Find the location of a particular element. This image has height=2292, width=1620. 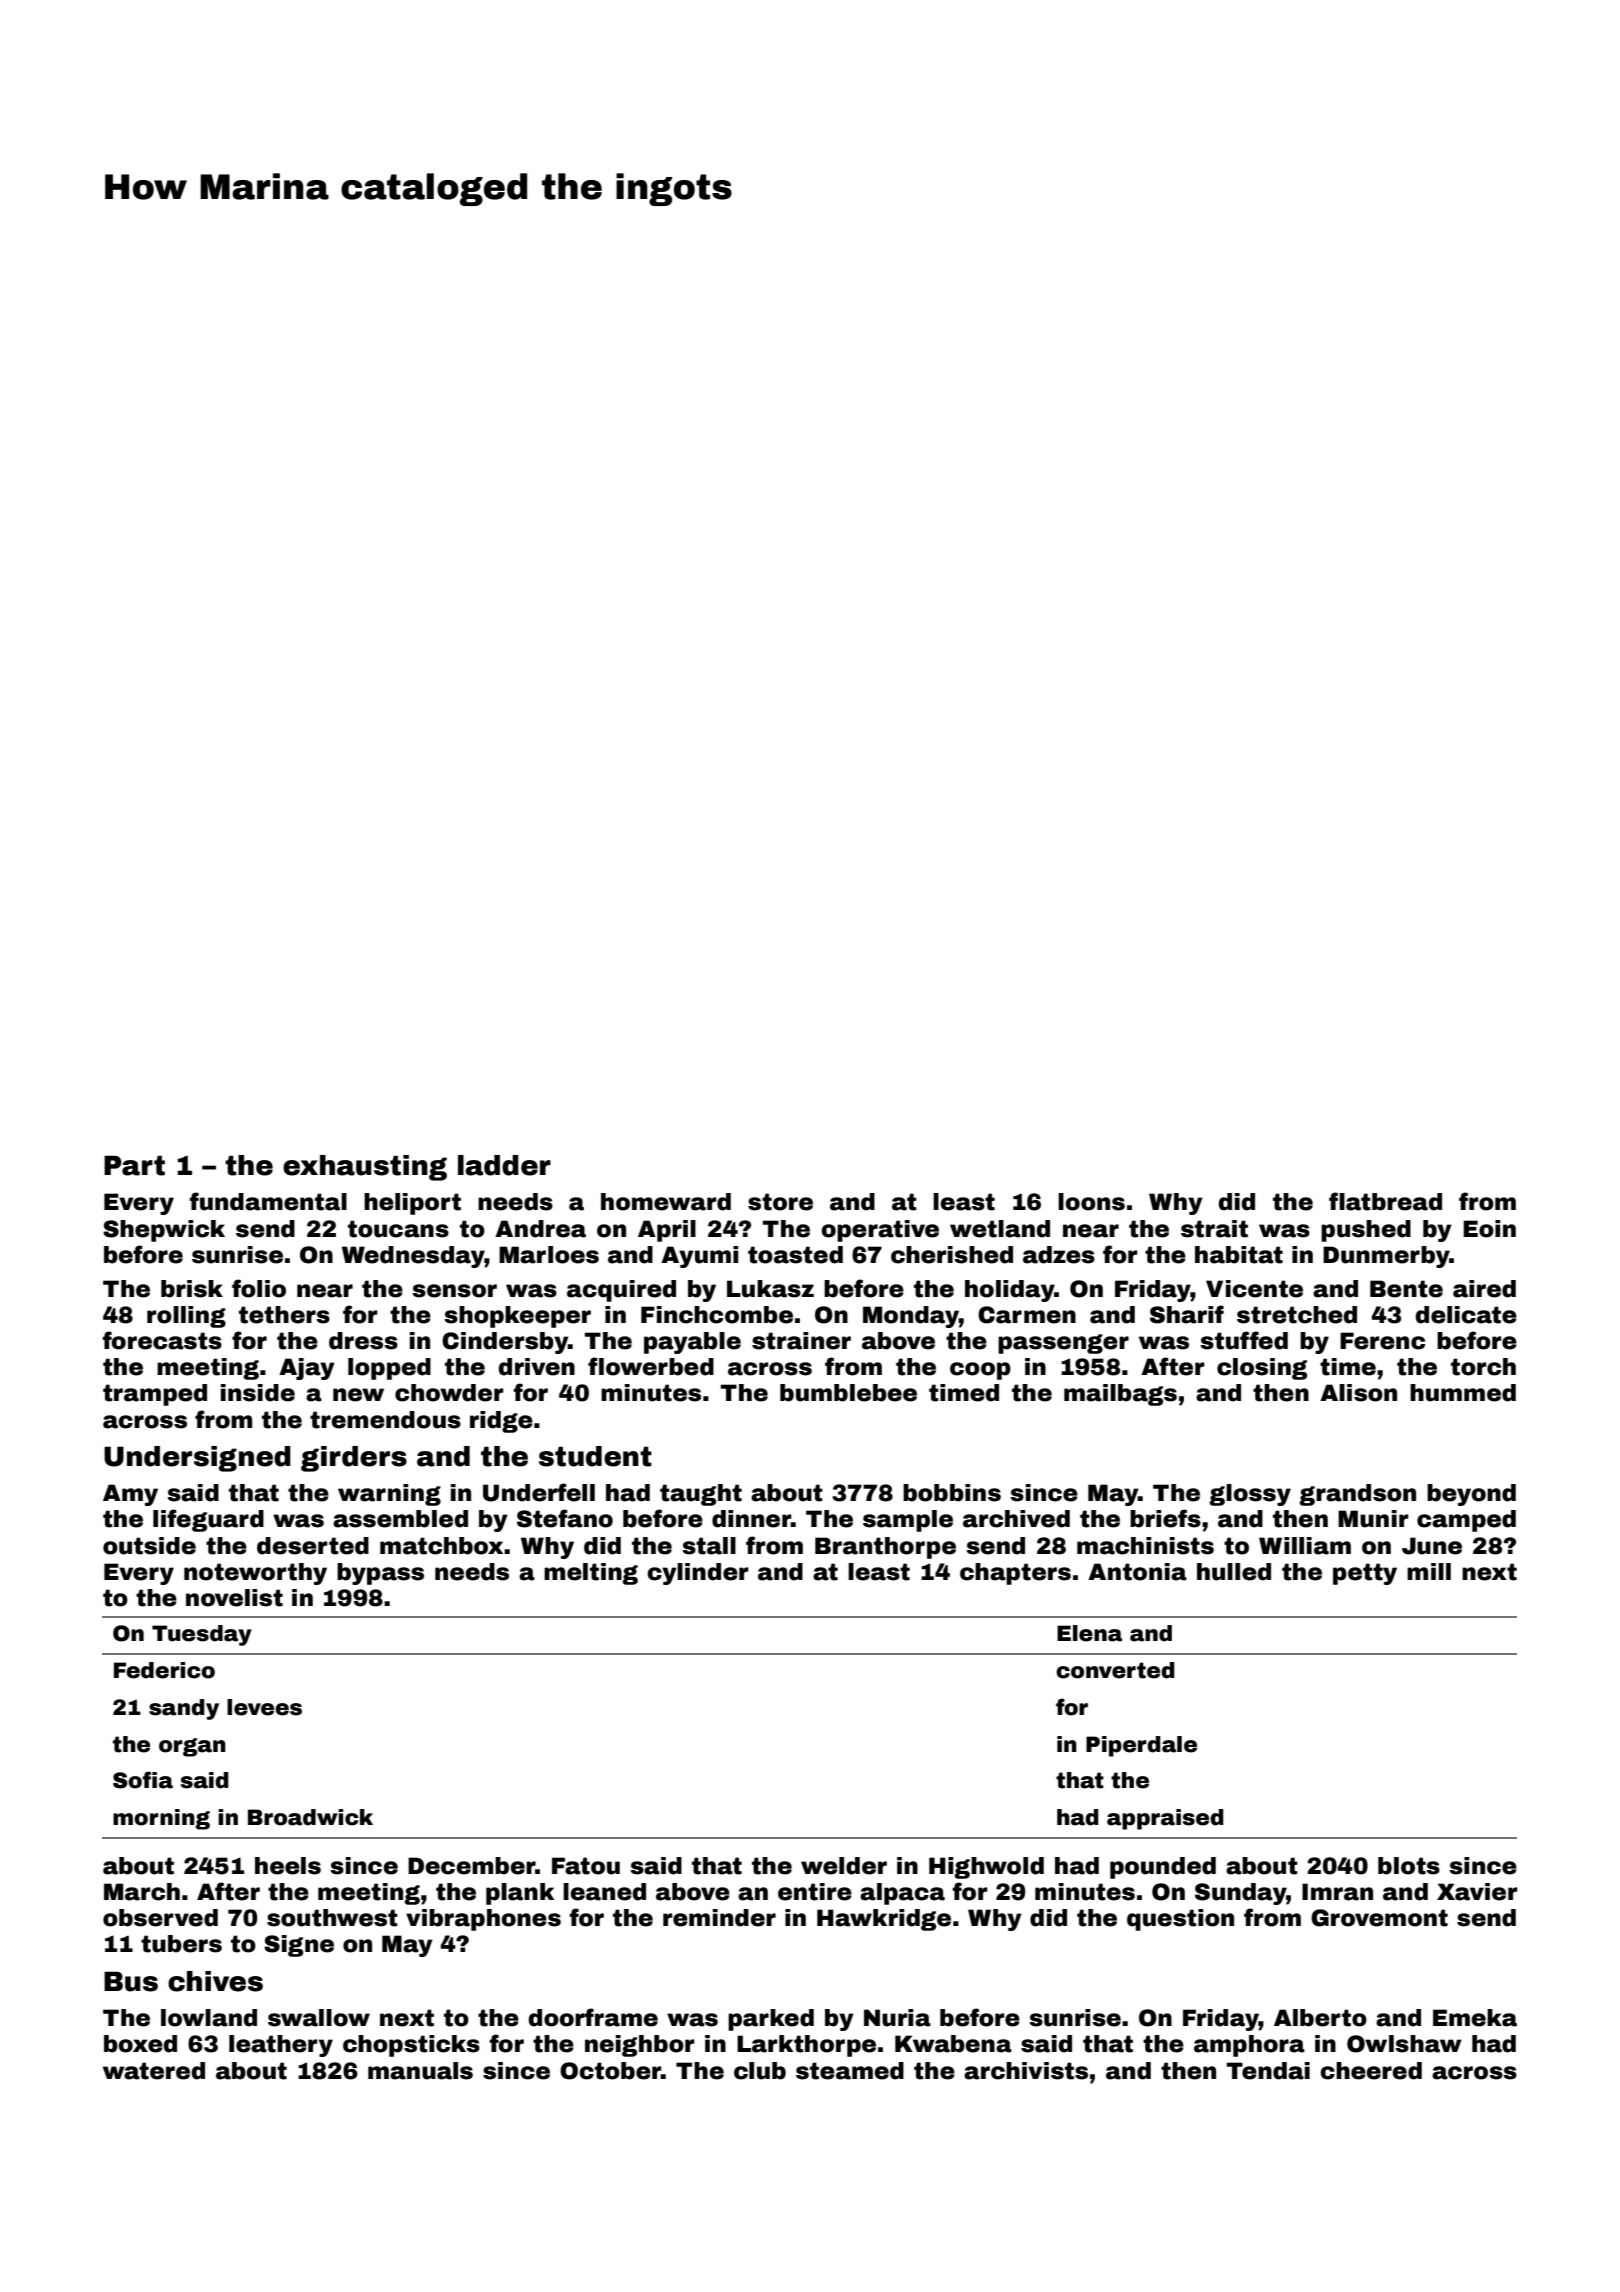

Shepwick is located at coordinates (164, 1231).
